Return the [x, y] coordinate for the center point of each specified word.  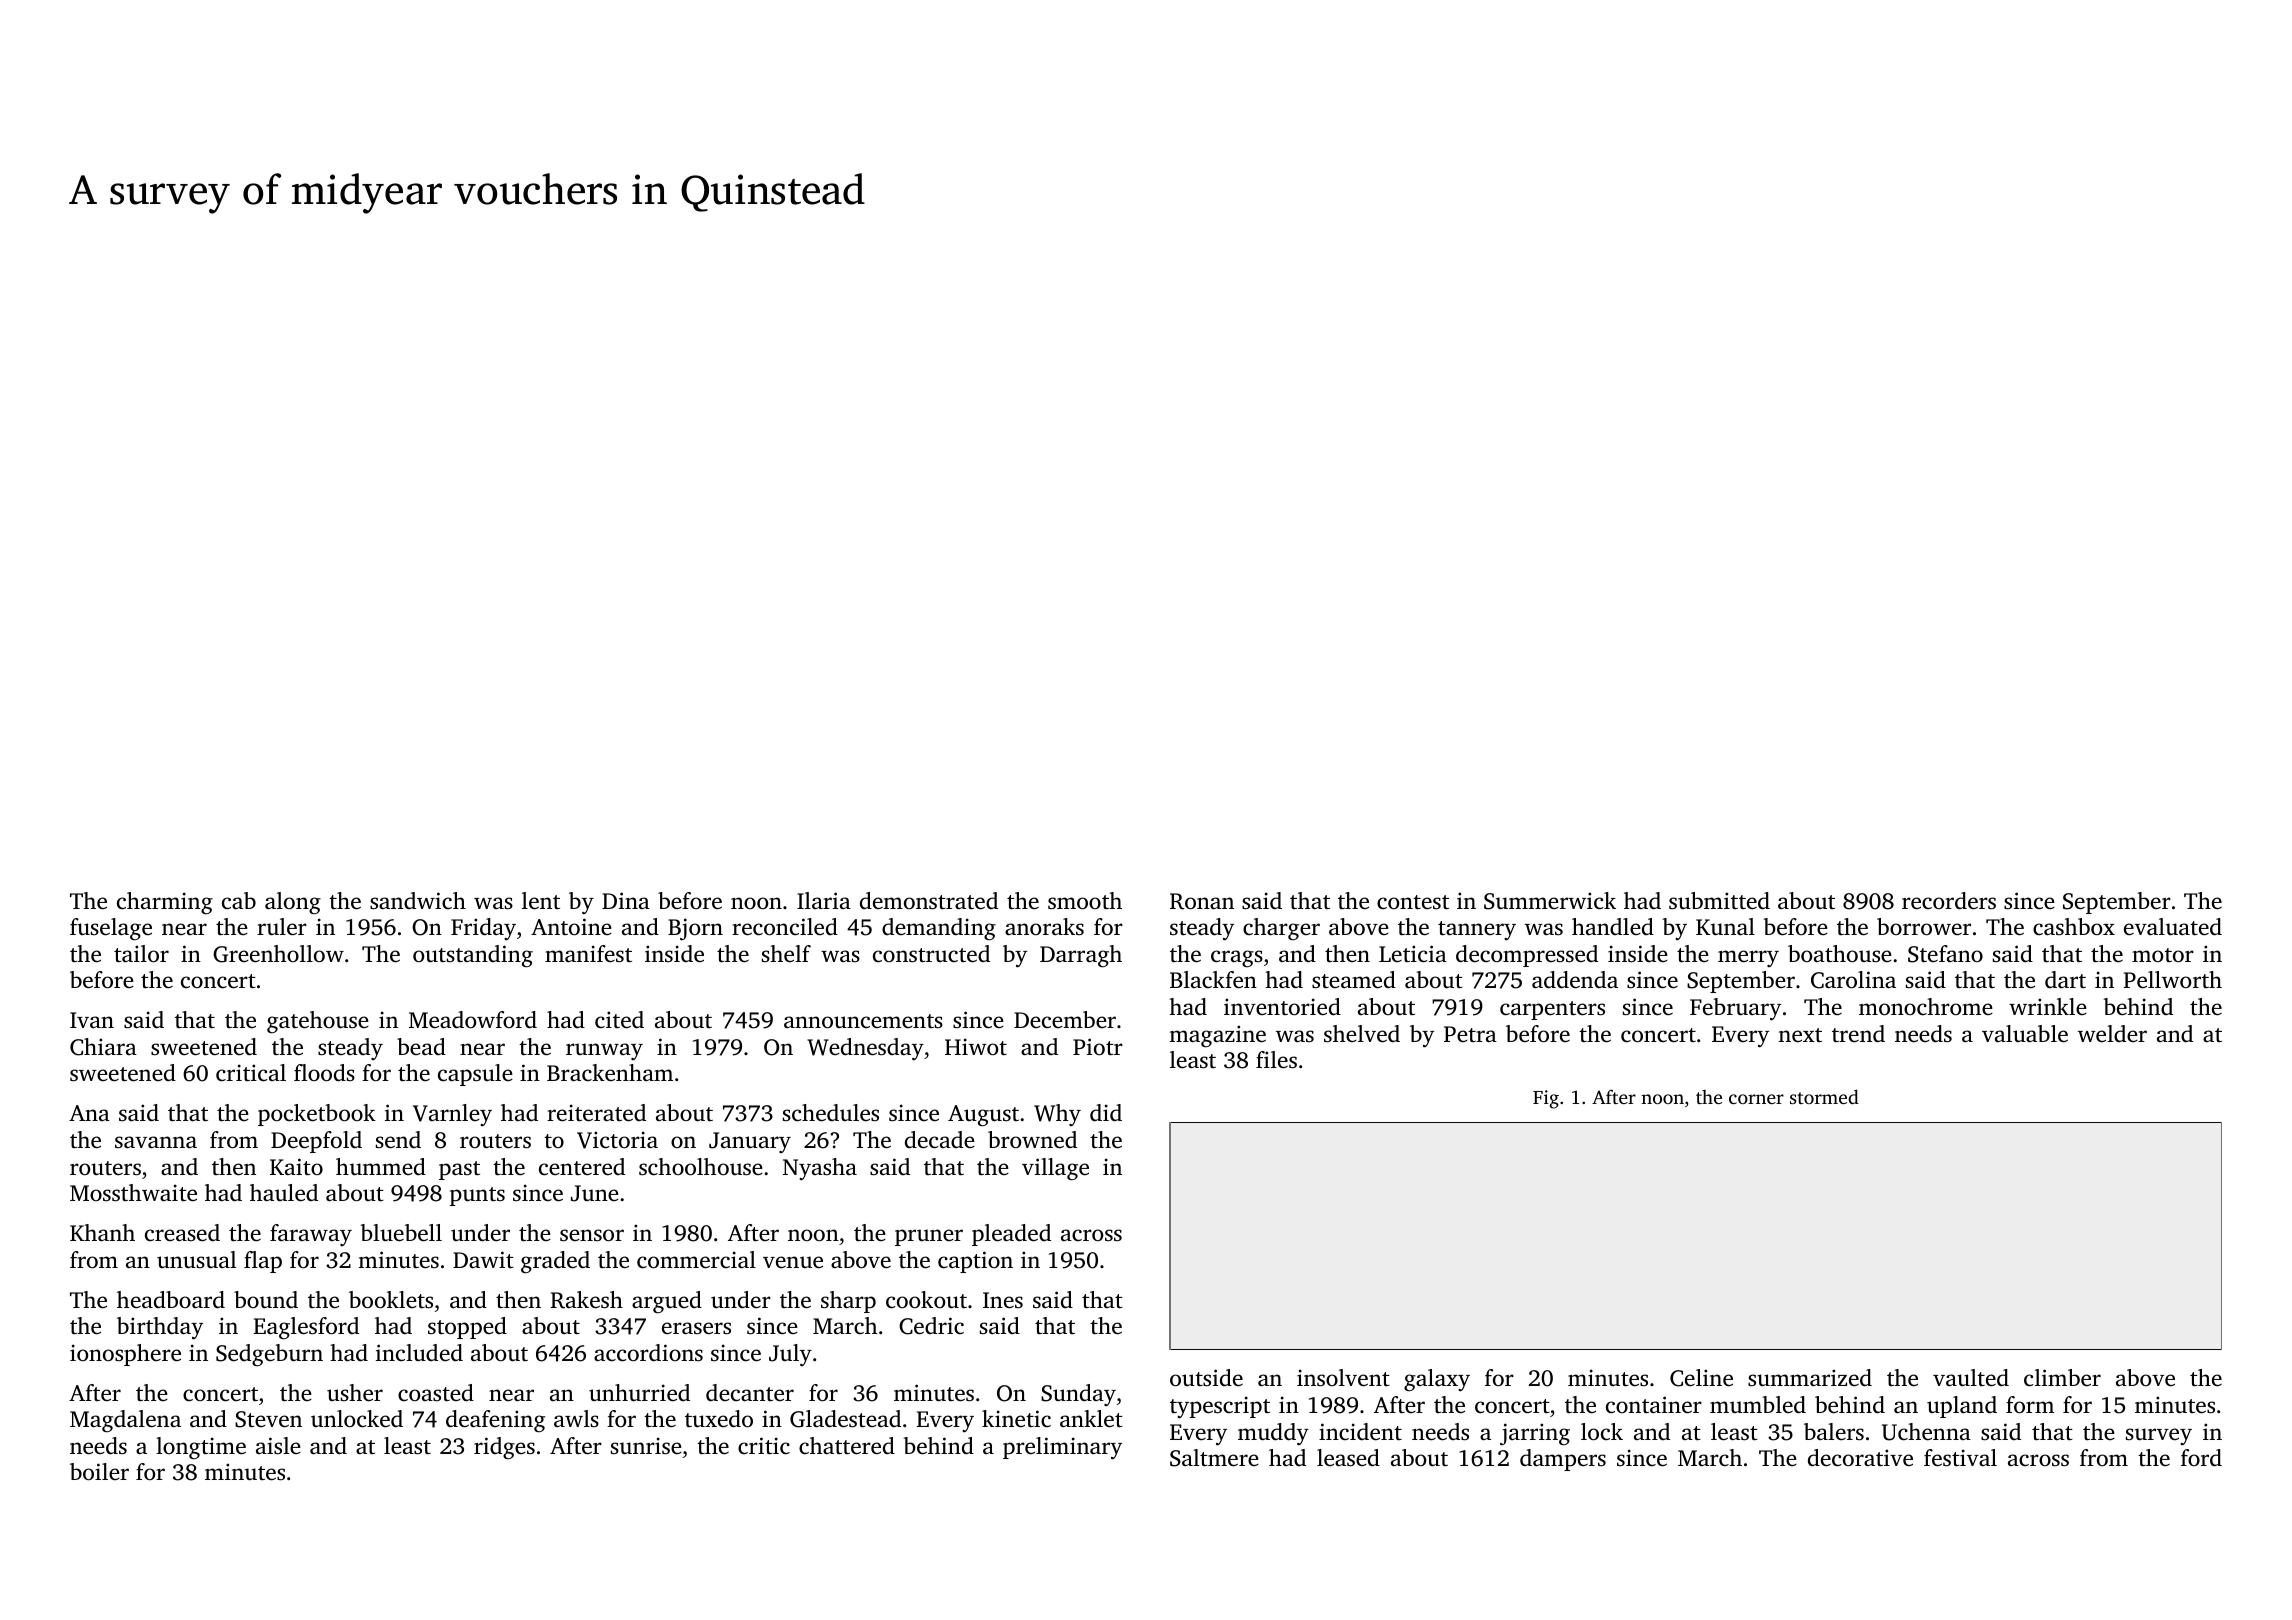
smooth [1085, 901]
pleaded [1011, 1235]
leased [1348, 1458]
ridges [504, 1448]
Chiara [103, 1047]
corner [1756, 1099]
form [2030, 1405]
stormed [1824, 1096]
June [595, 1193]
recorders [1949, 901]
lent [541, 901]
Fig [1546, 1099]
